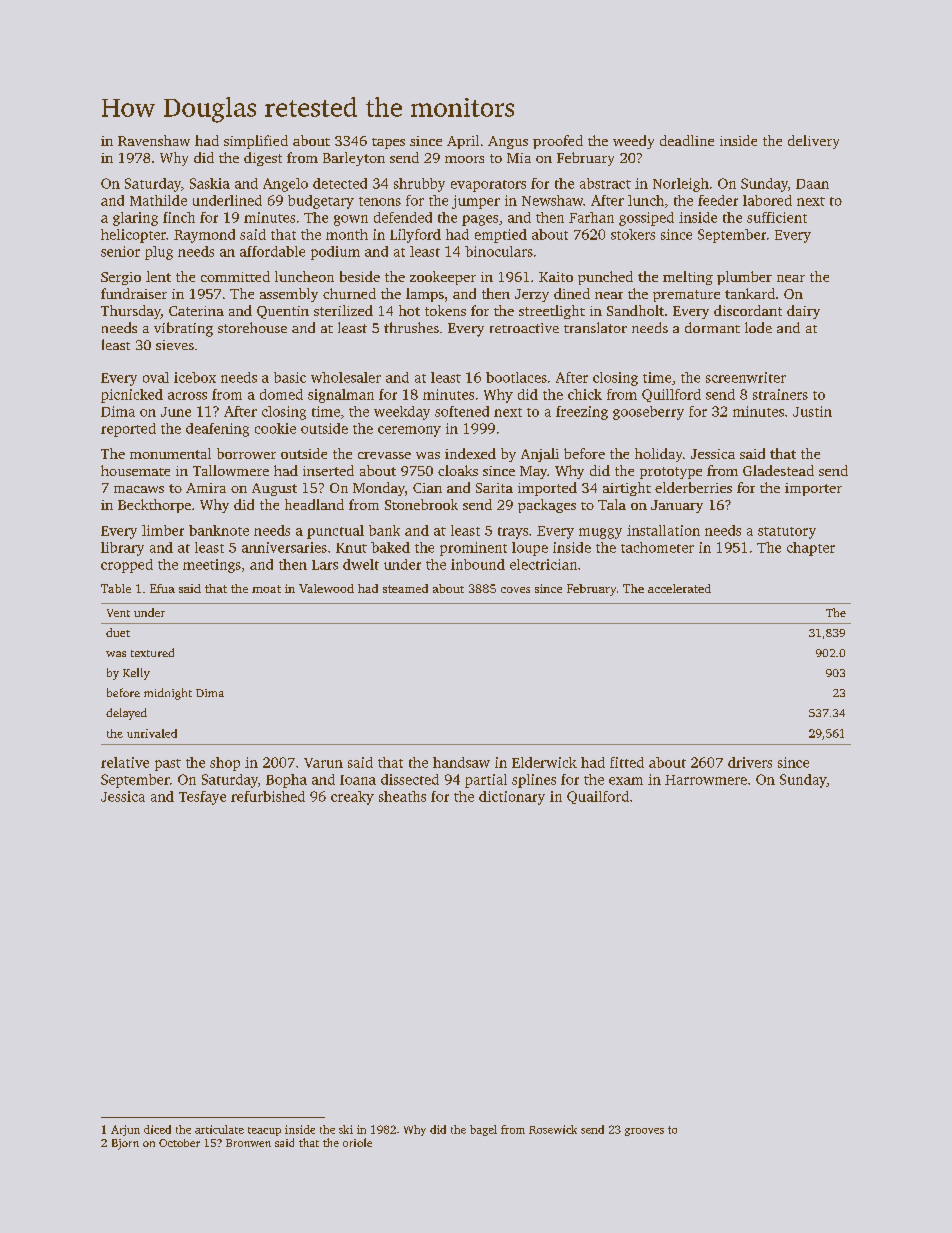 Image resolution: width=952 pixels, height=1233 pixels. I want to click on articulate, so click(219, 1129).
